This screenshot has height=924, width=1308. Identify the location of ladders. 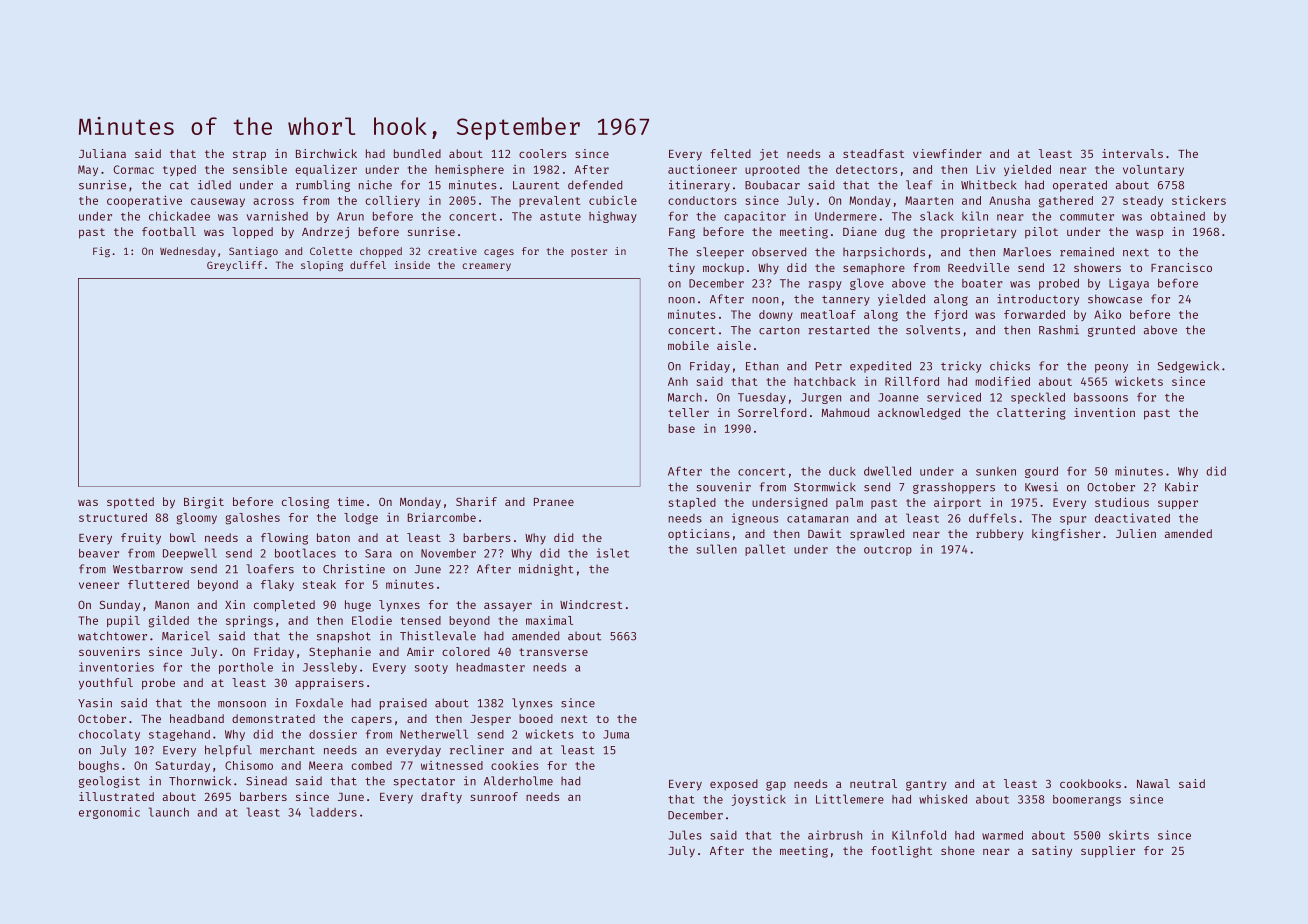
(333, 812).
